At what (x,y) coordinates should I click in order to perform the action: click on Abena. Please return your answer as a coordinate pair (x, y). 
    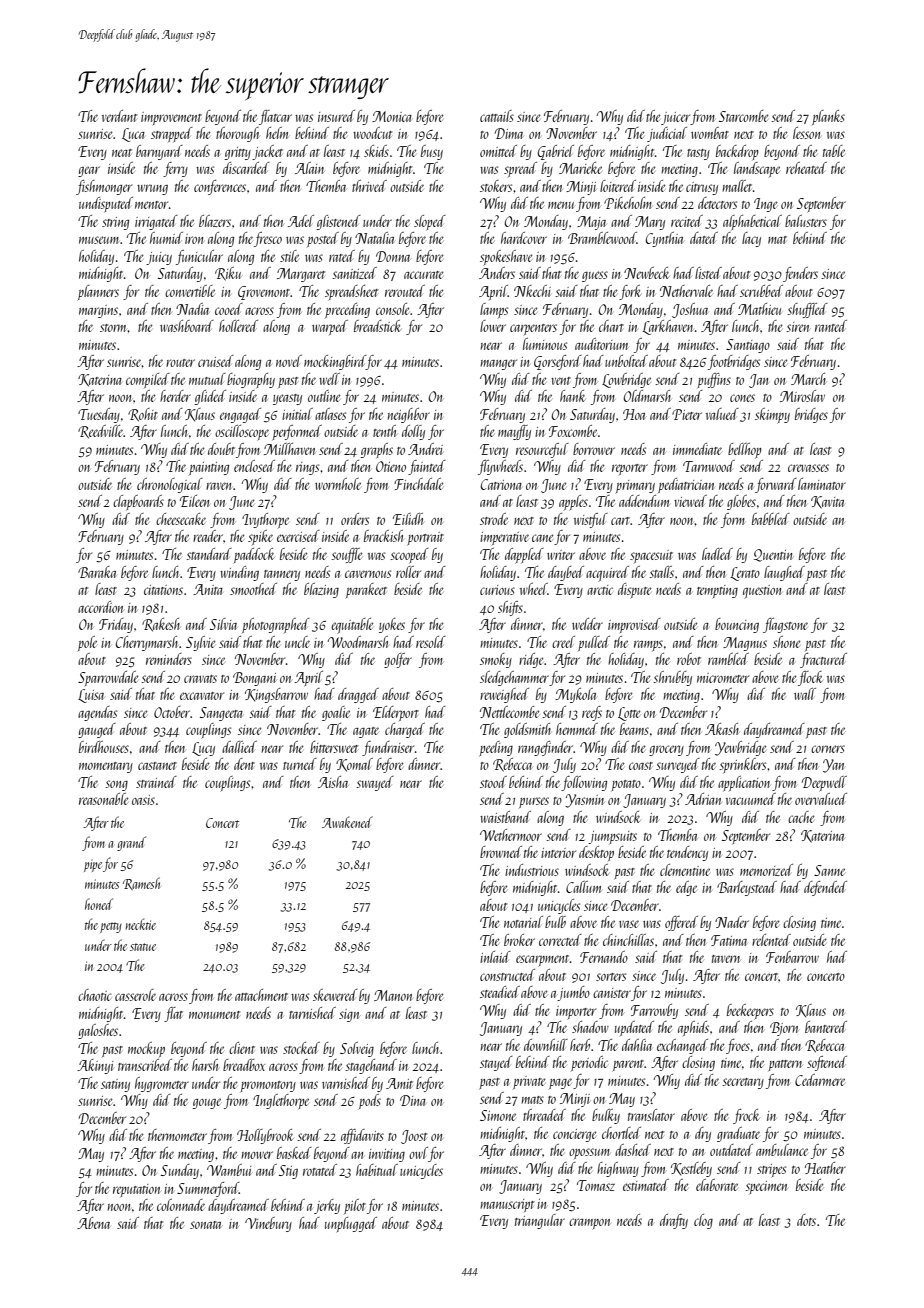
    Looking at the image, I should click on (93, 1223).
